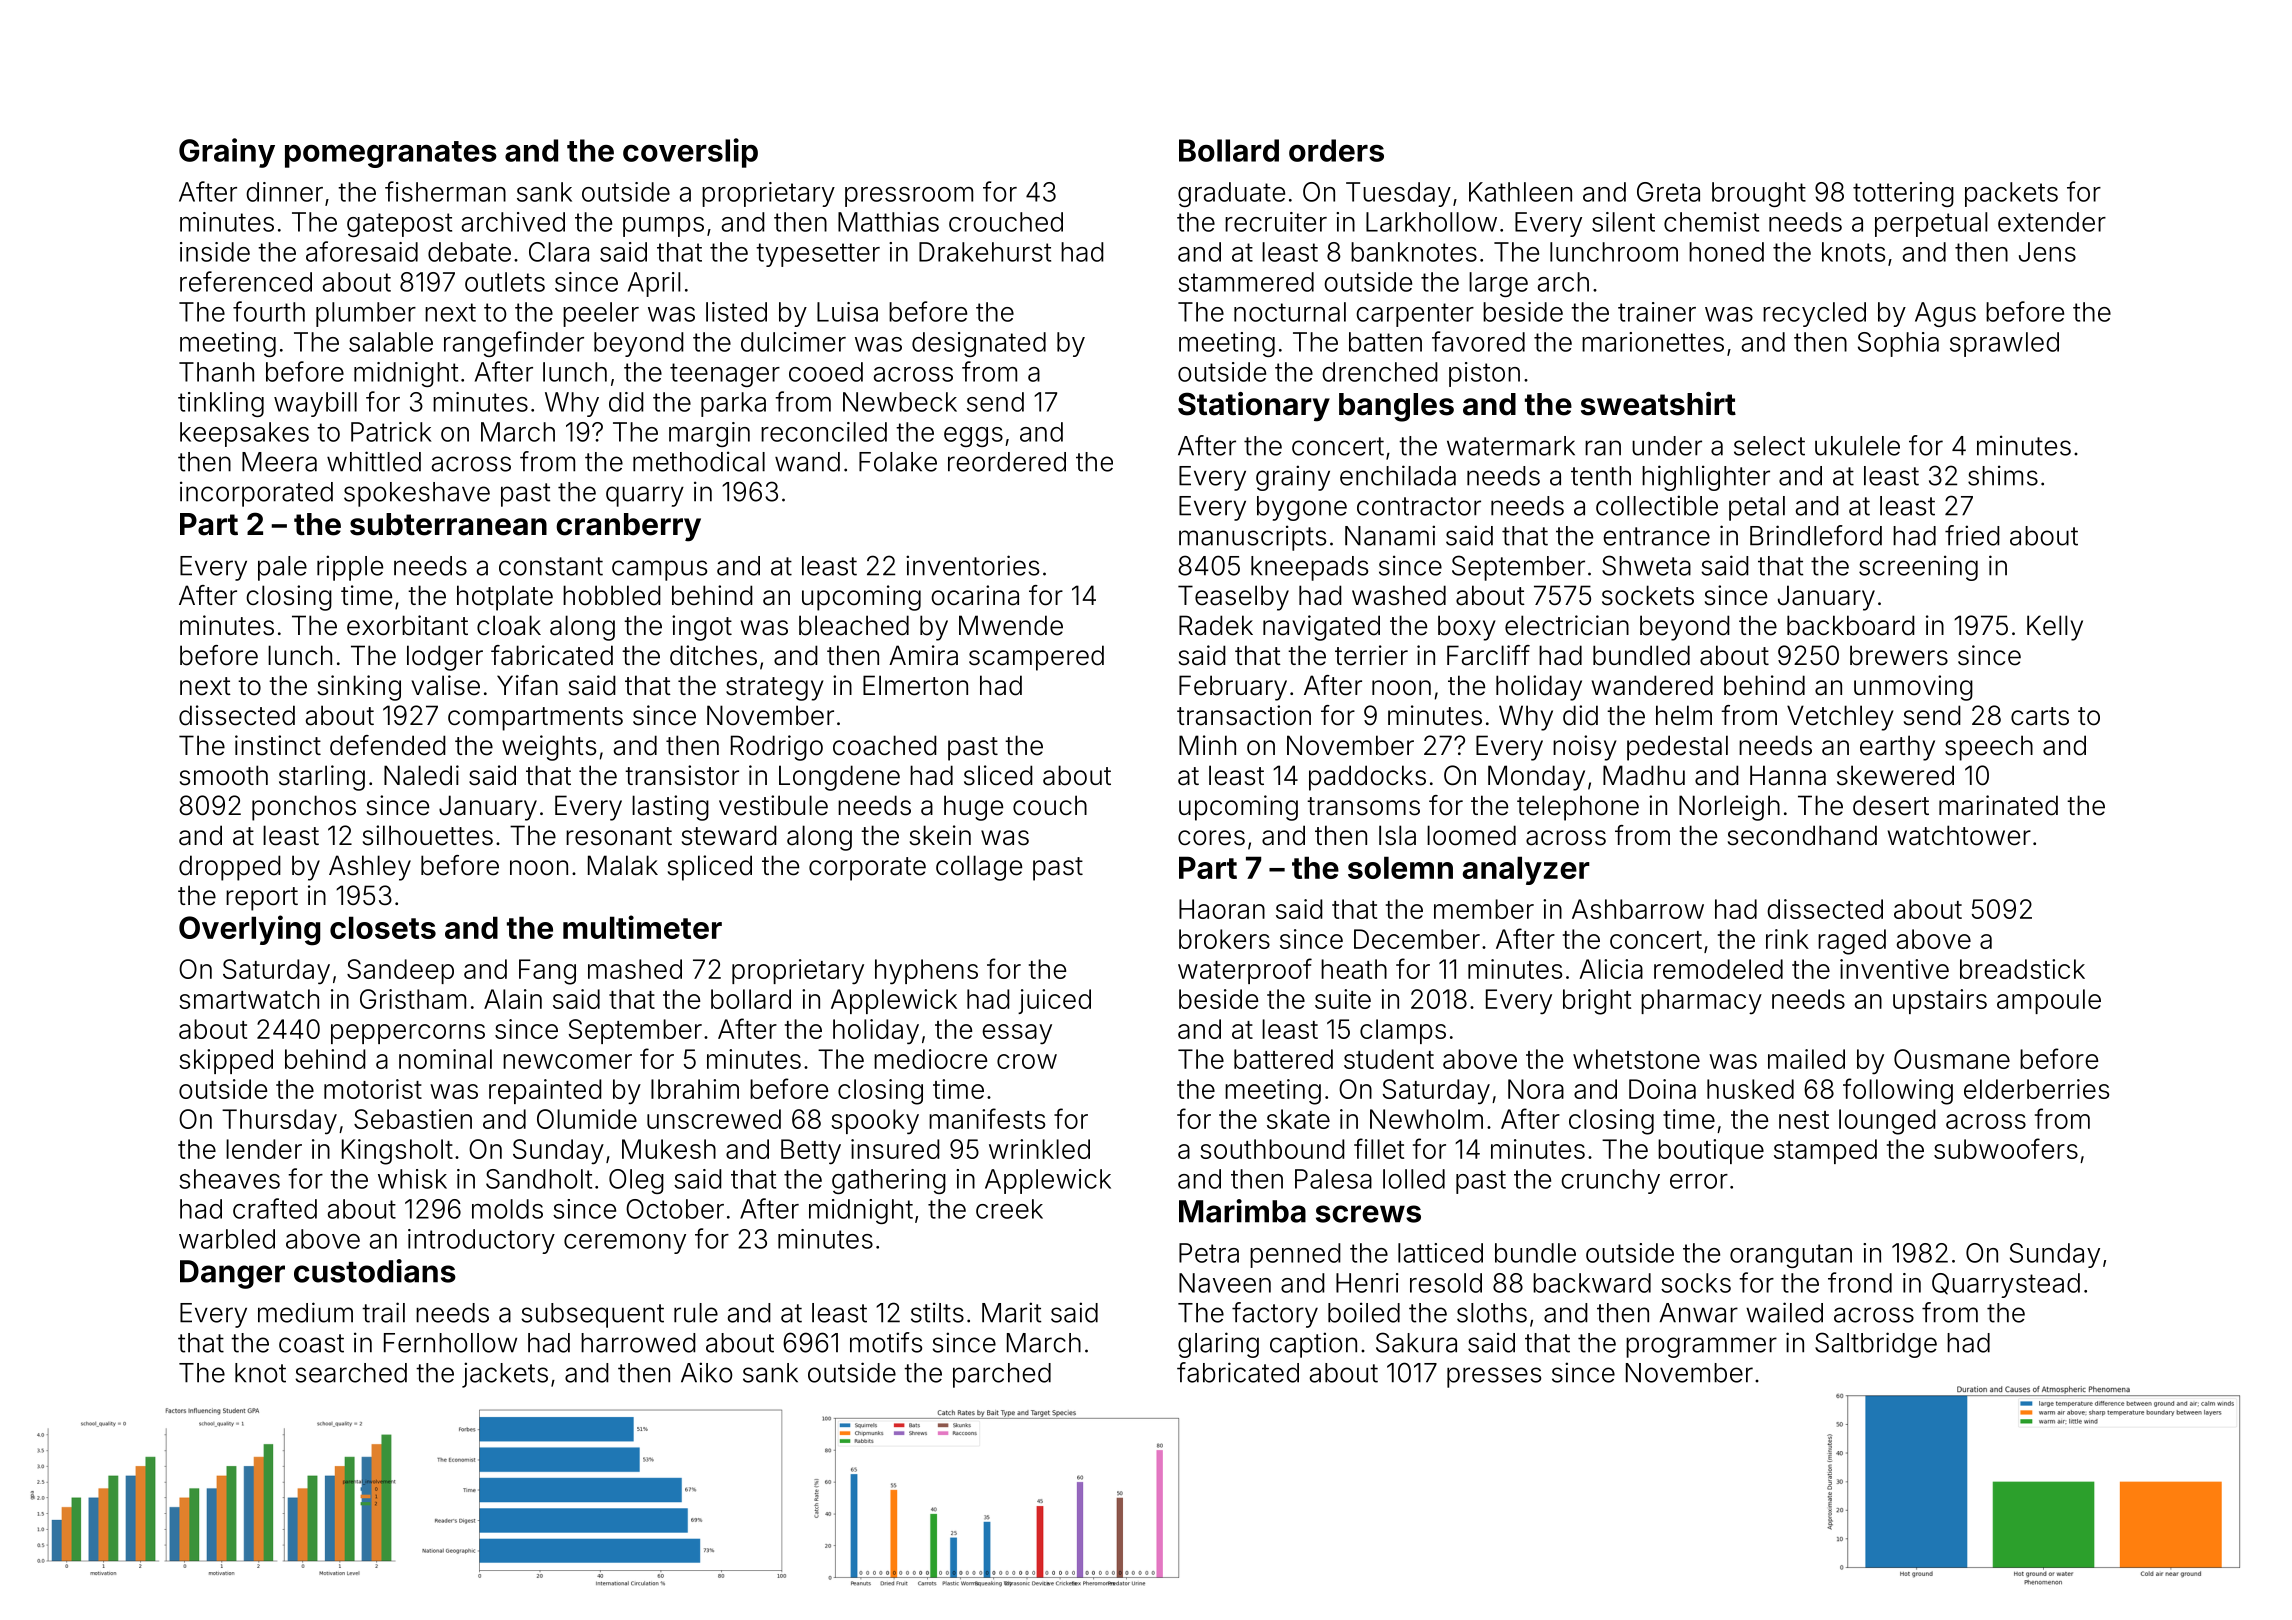  What do you see at coordinates (888, 222) in the image?
I see `Matthias` at bounding box center [888, 222].
